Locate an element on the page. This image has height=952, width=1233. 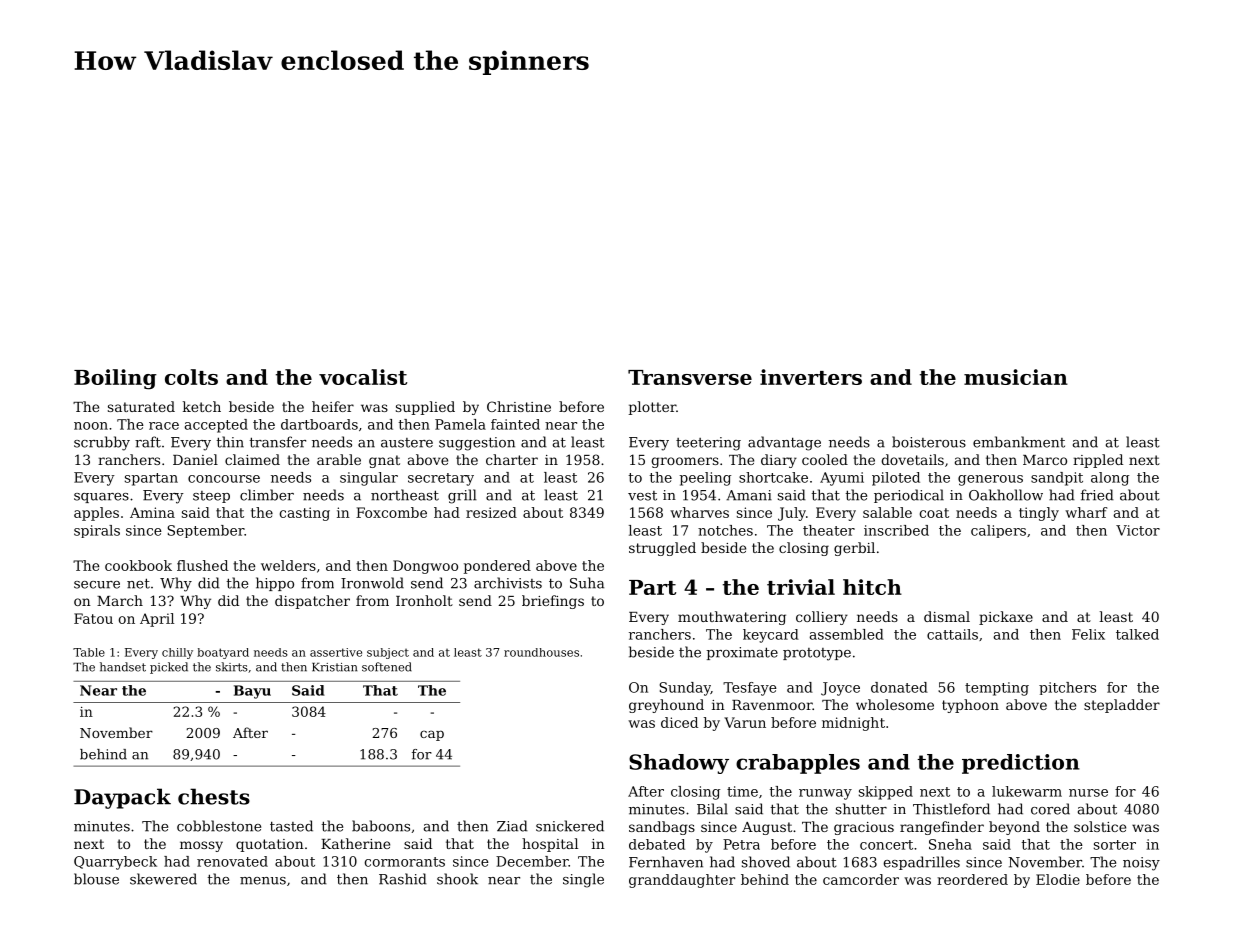
Suha is located at coordinates (587, 583).
